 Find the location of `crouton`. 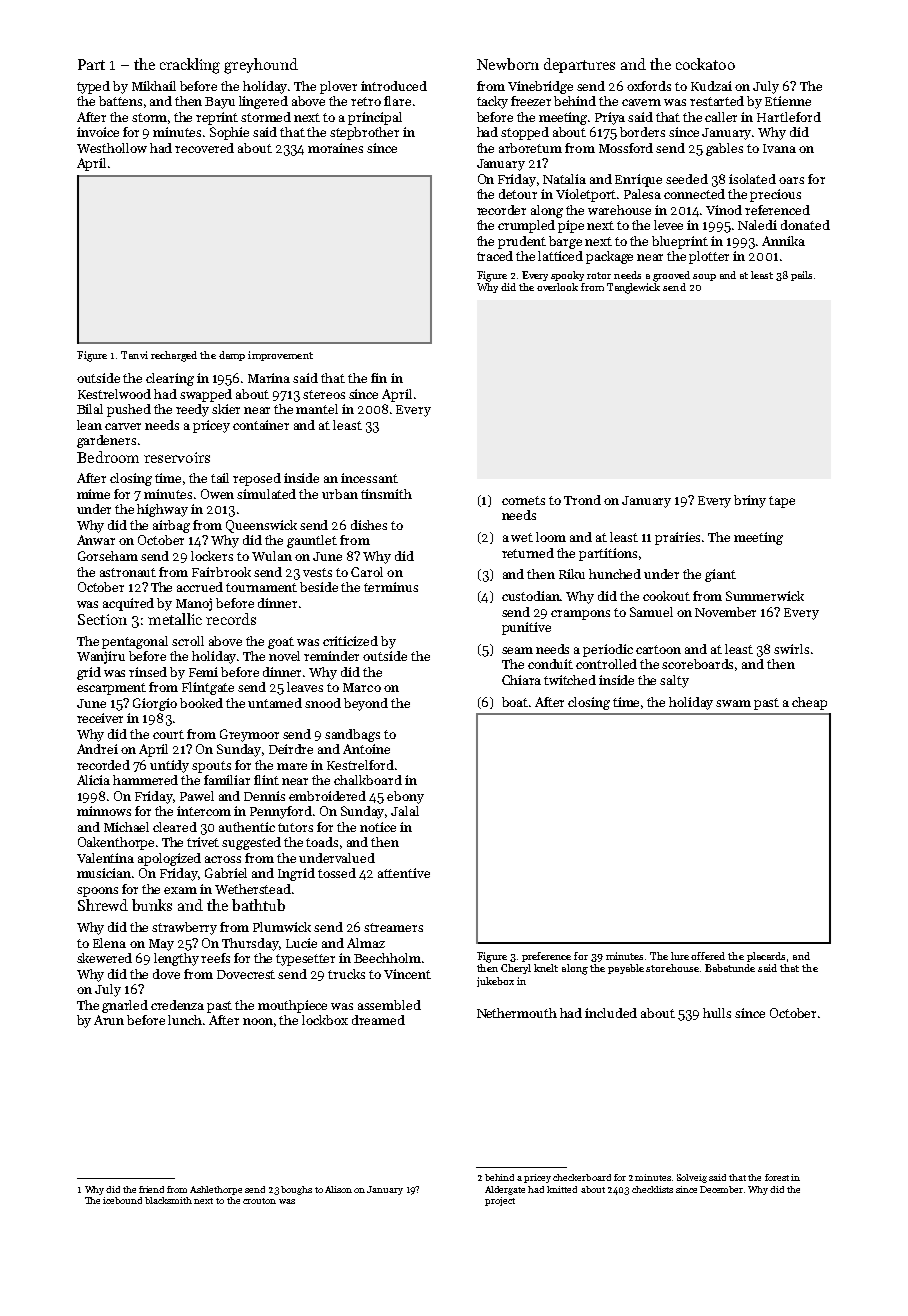

crouton is located at coordinates (259, 1201).
